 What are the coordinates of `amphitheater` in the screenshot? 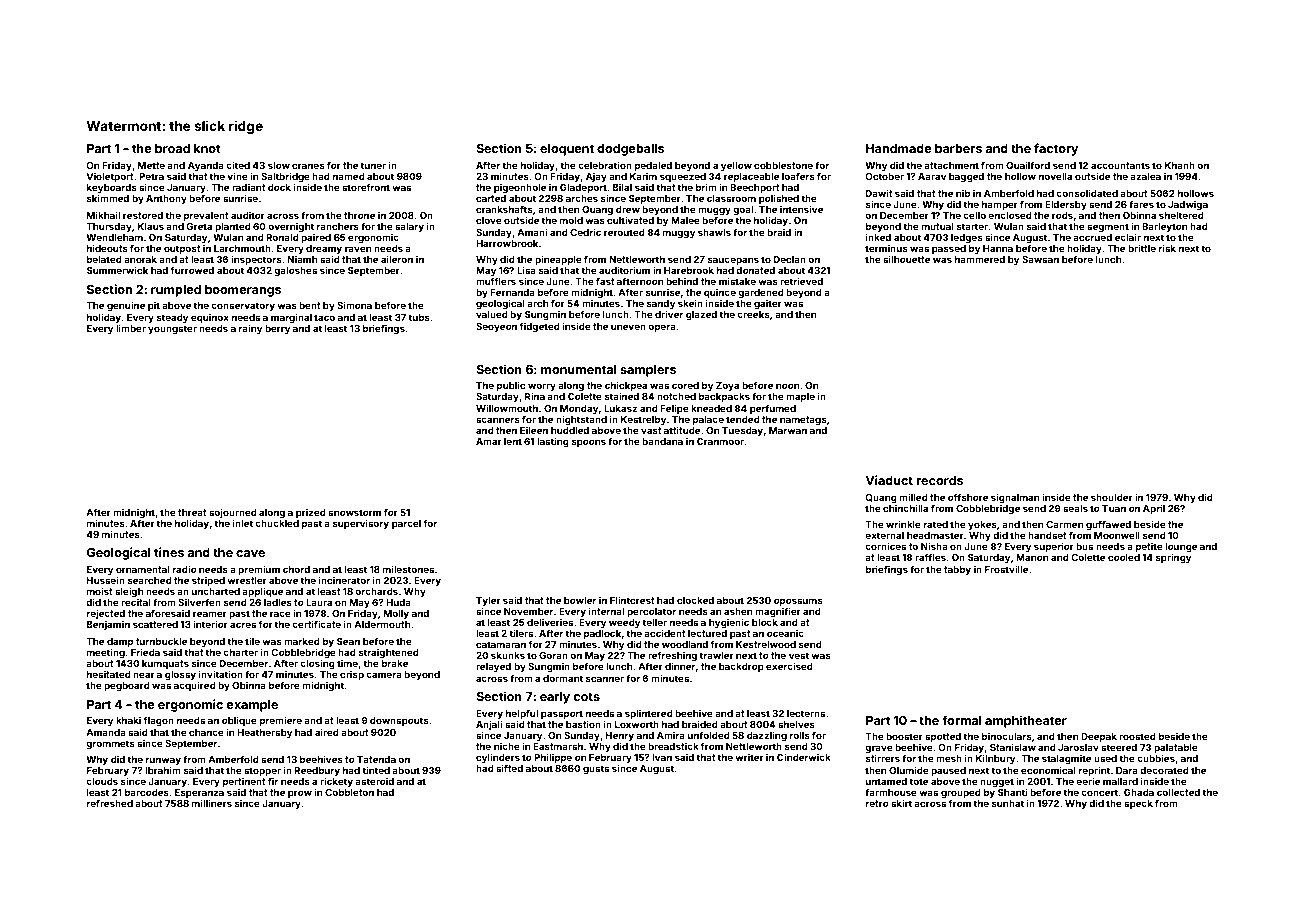 It's located at (1026, 721).
